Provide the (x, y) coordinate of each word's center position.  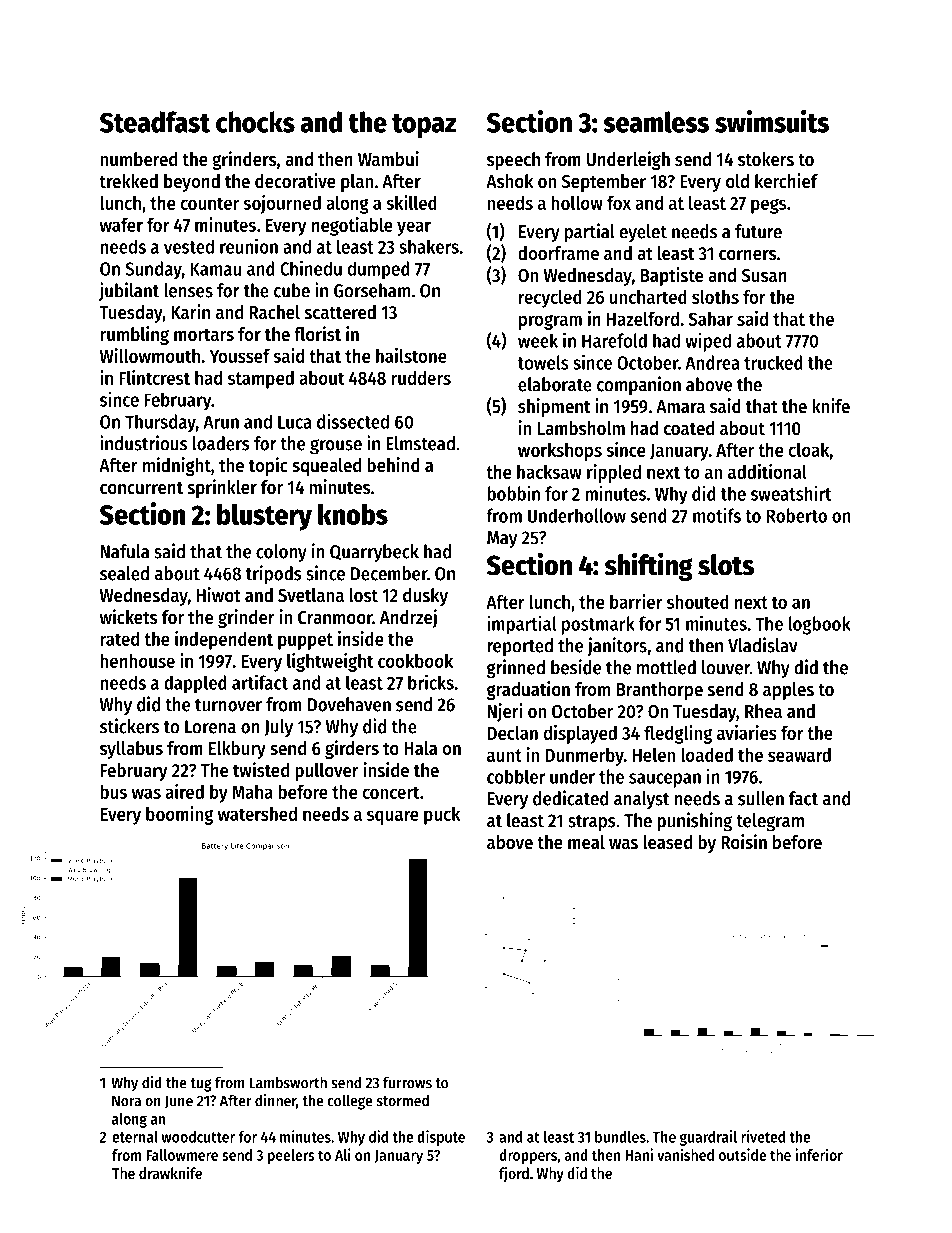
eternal (135, 1137)
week (538, 340)
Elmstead (420, 443)
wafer (121, 224)
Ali (343, 1154)
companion (639, 385)
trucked (773, 362)
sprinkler (222, 488)
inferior (819, 1154)
